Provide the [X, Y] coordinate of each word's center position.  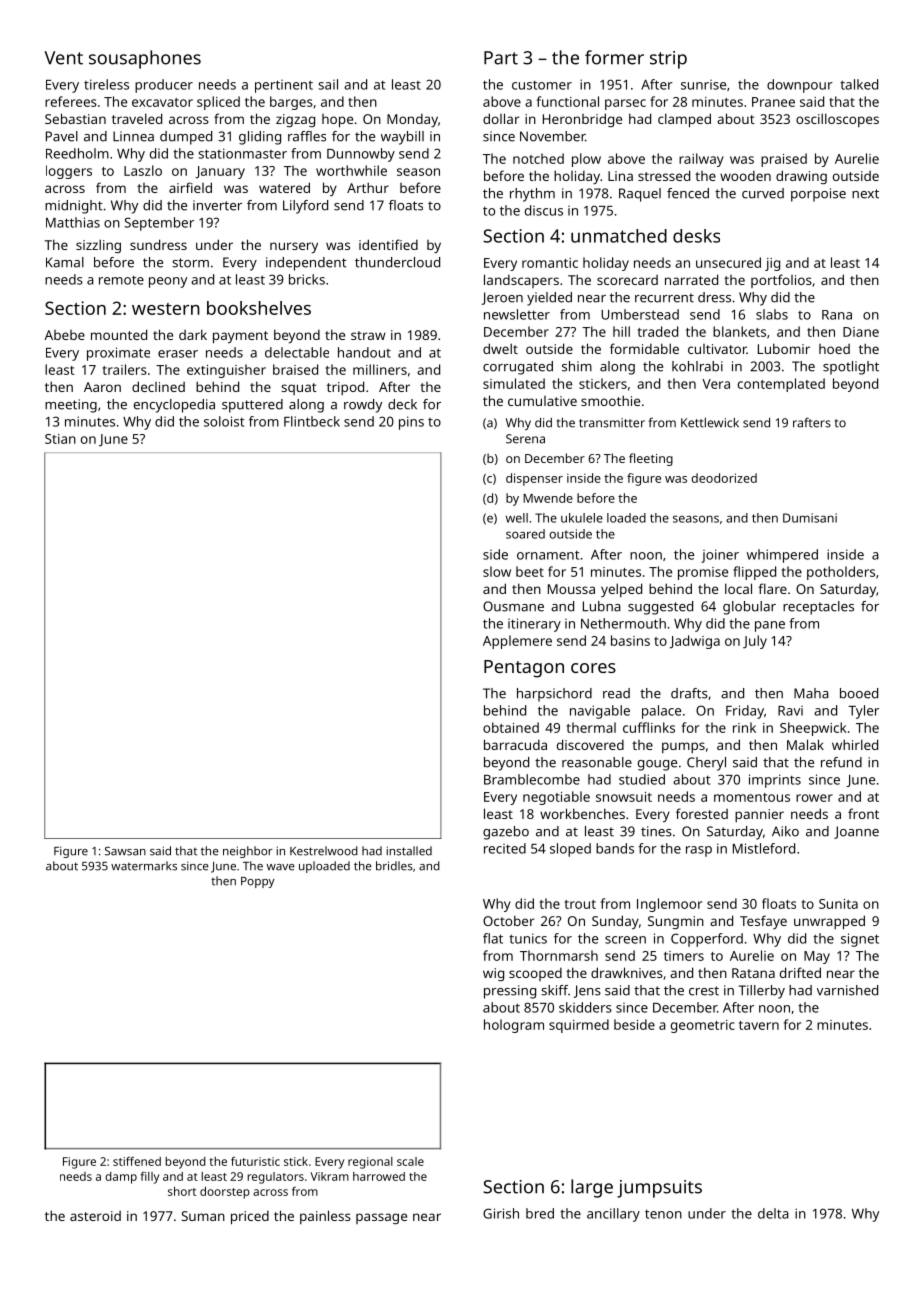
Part [501, 58]
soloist [224, 421]
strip [668, 60]
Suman [203, 1216]
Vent [63, 58]
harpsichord [554, 695]
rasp [699, 851]
